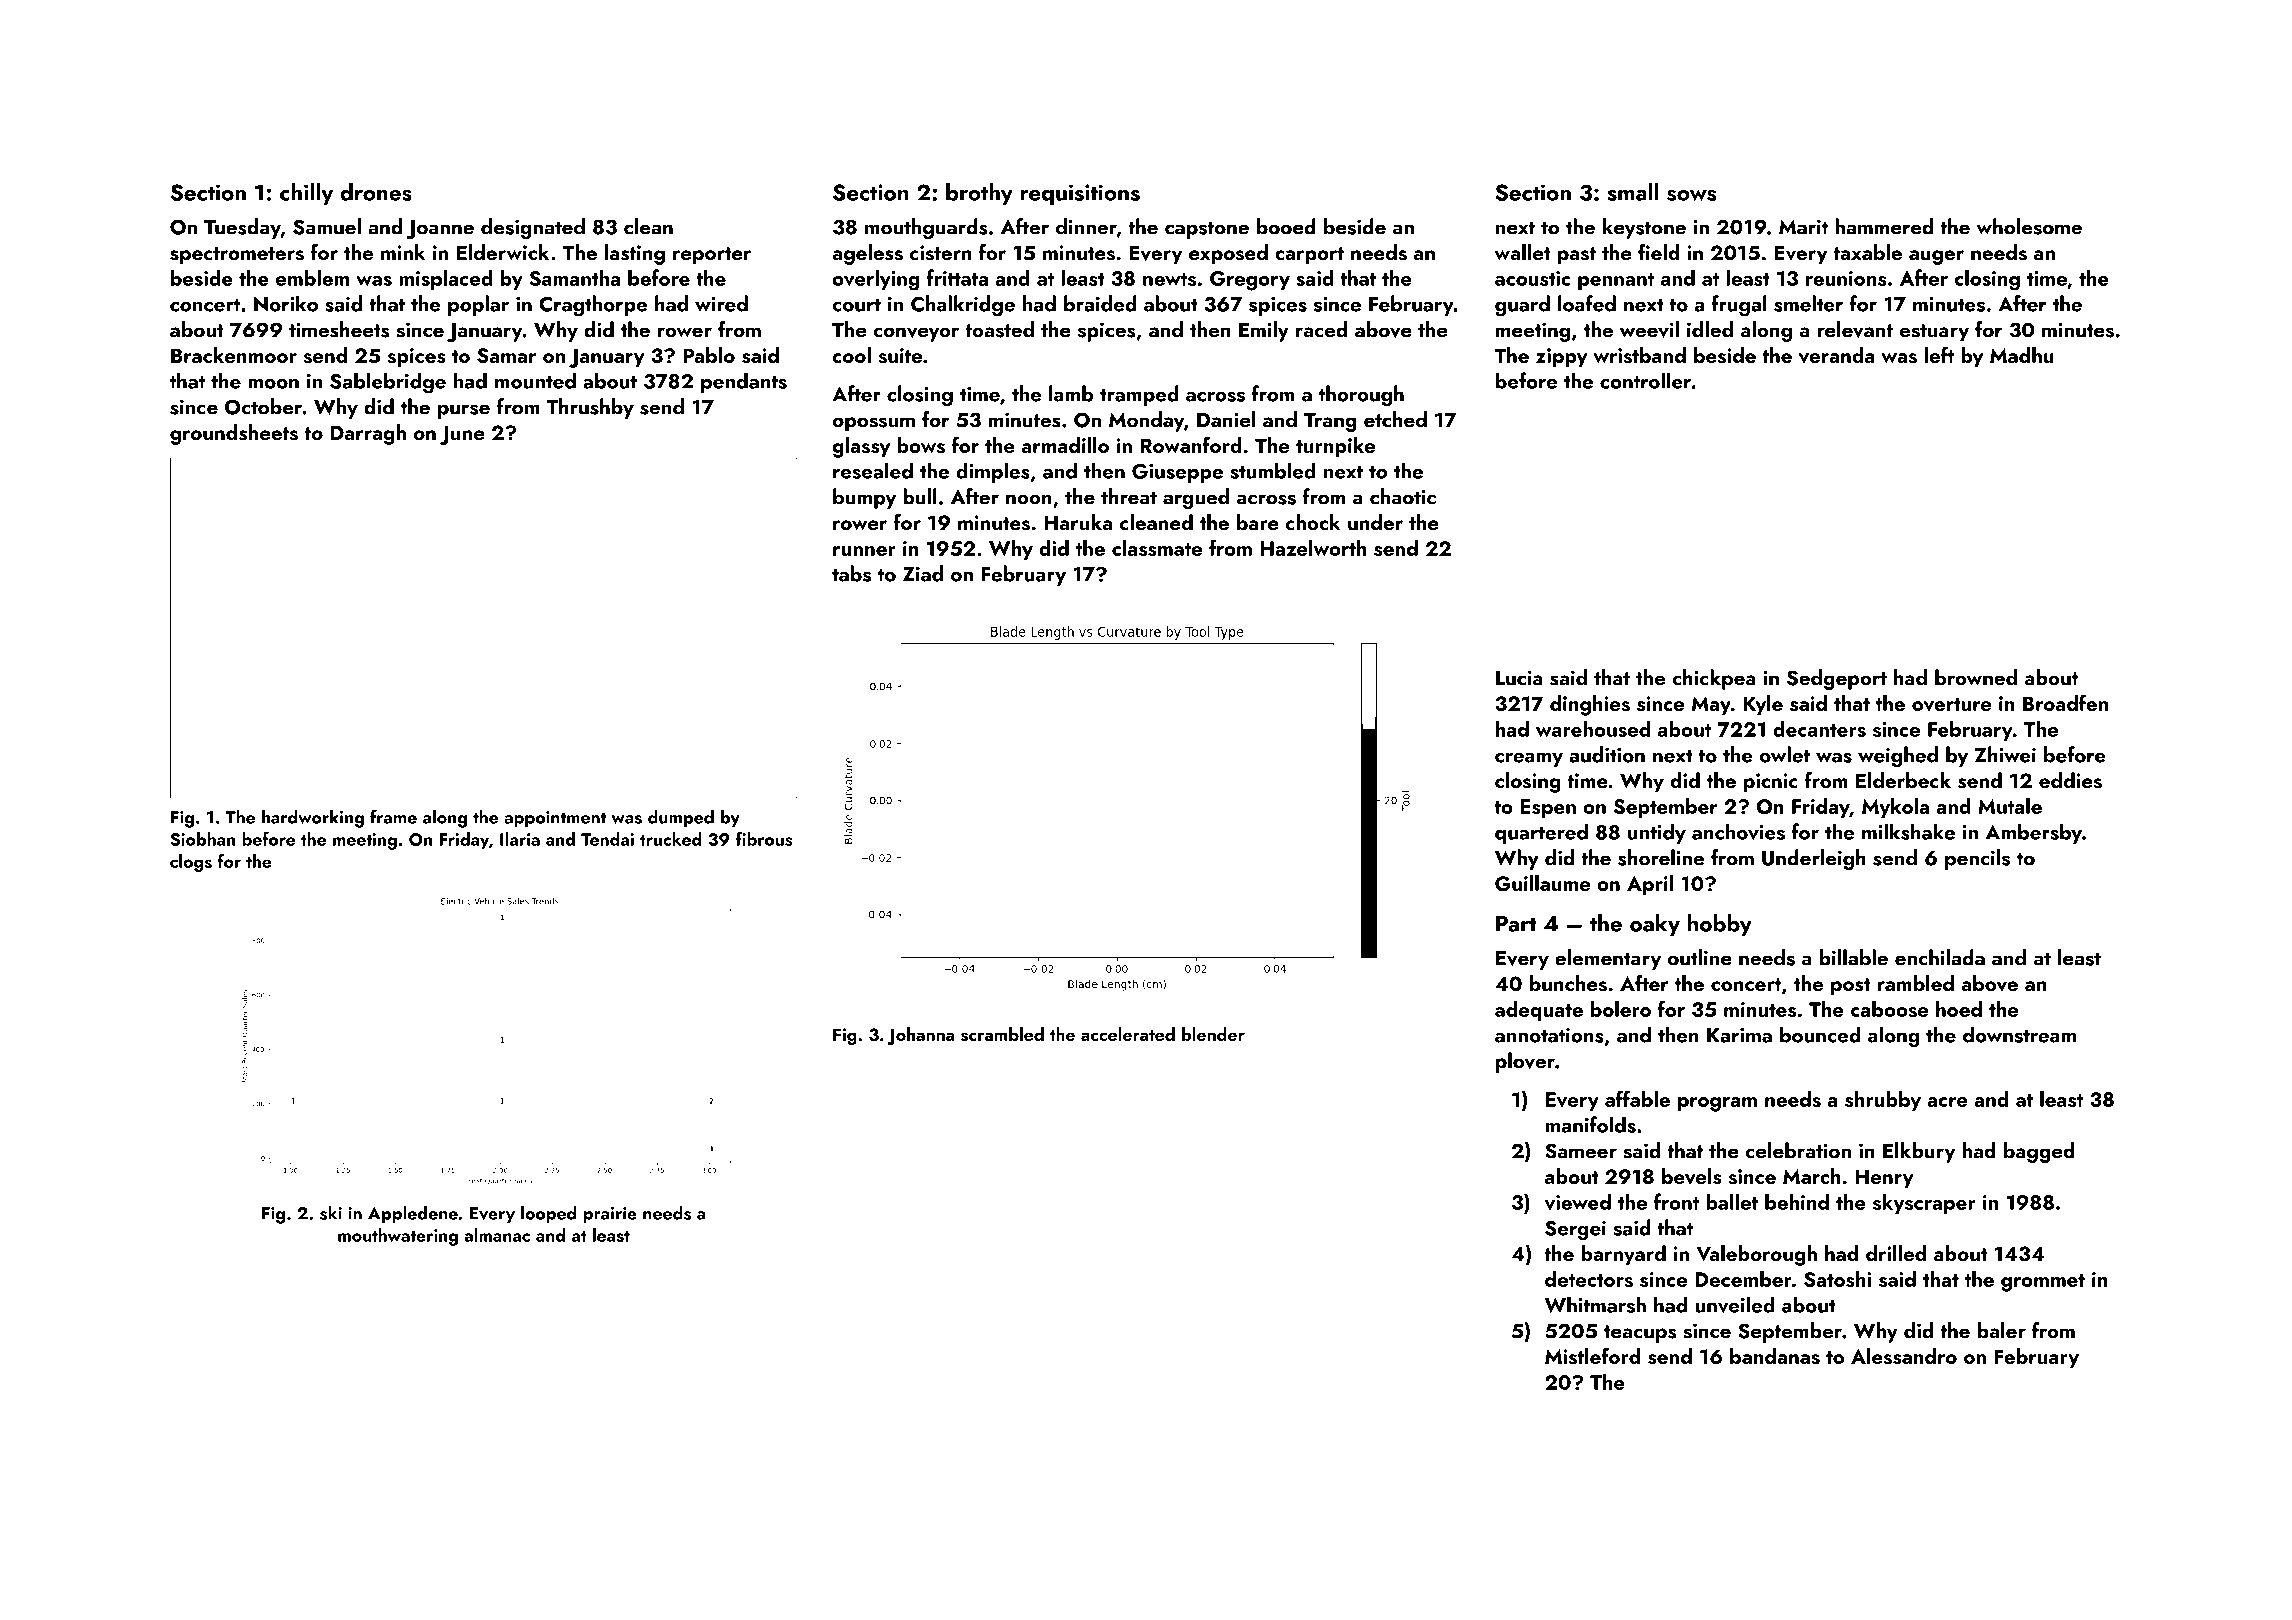  What do you see at coordinates (237, 256) in the screenshot?
I see `spectrometers` at bounding box center [237, 256].
